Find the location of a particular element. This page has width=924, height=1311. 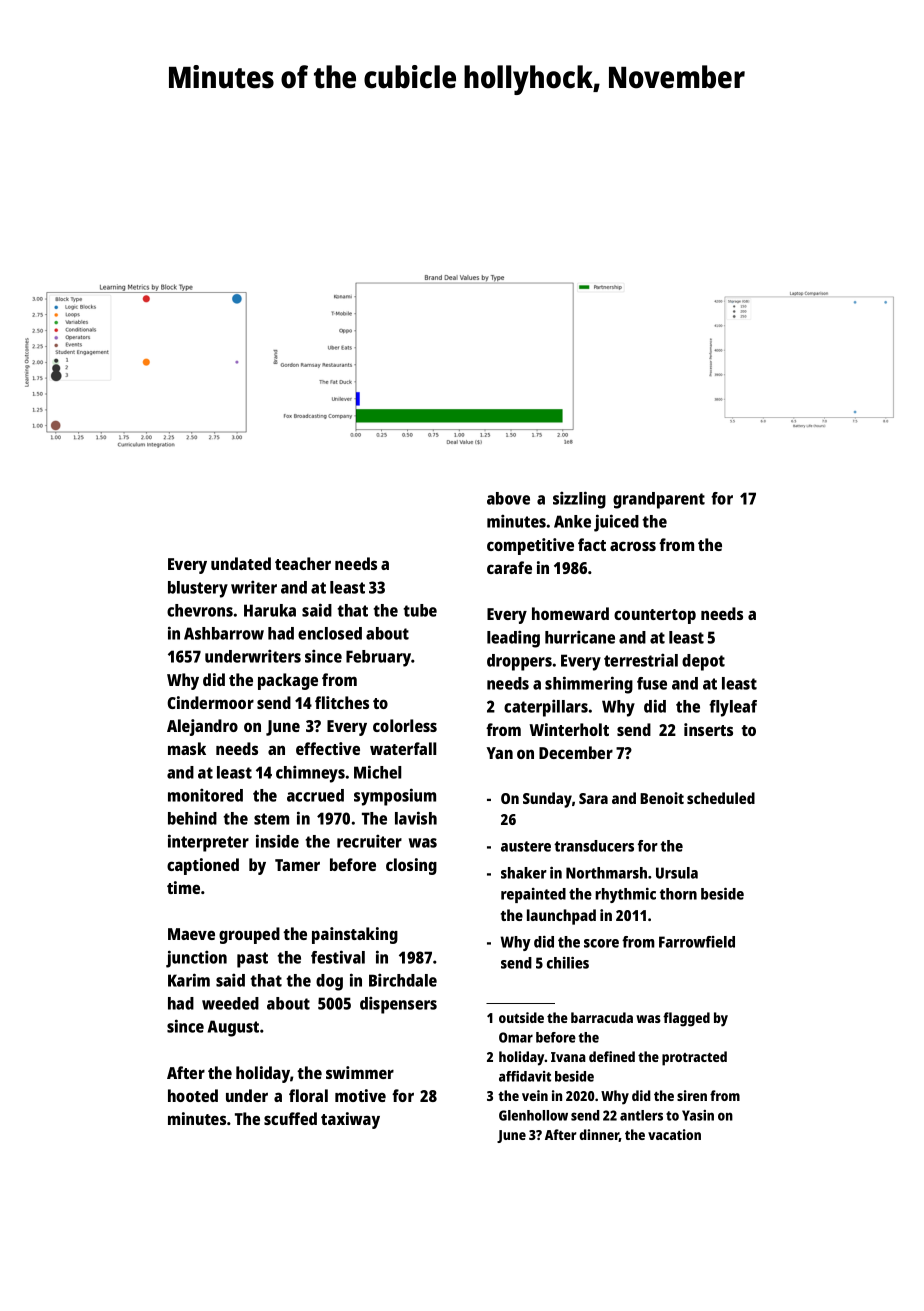

vacation is located at coordinates (674, 1134).
